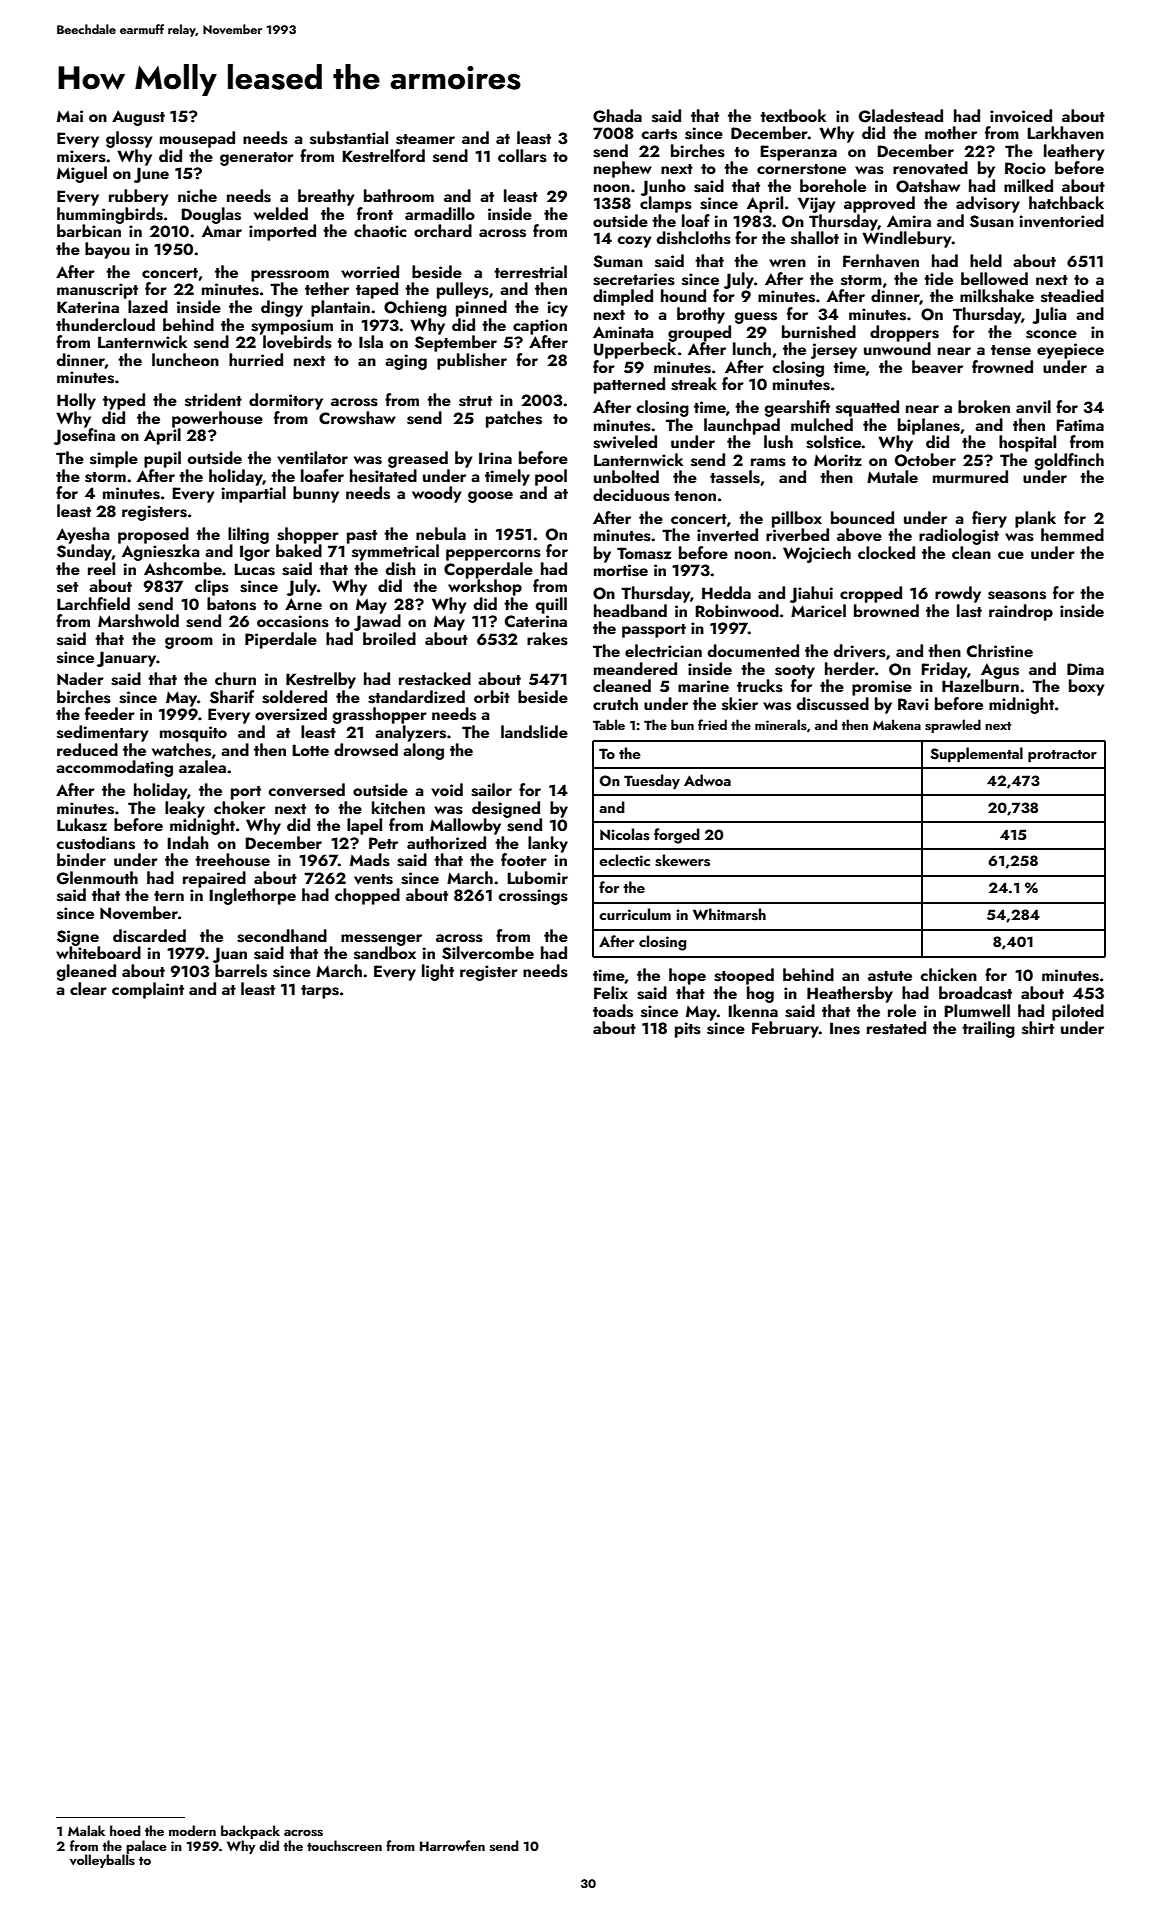 The width and height of the screenshot is (1161, 1911). What do you see at coordinates (492, 696) in the screenshot?
I see `orbit` at bounding box center [492, 696].
